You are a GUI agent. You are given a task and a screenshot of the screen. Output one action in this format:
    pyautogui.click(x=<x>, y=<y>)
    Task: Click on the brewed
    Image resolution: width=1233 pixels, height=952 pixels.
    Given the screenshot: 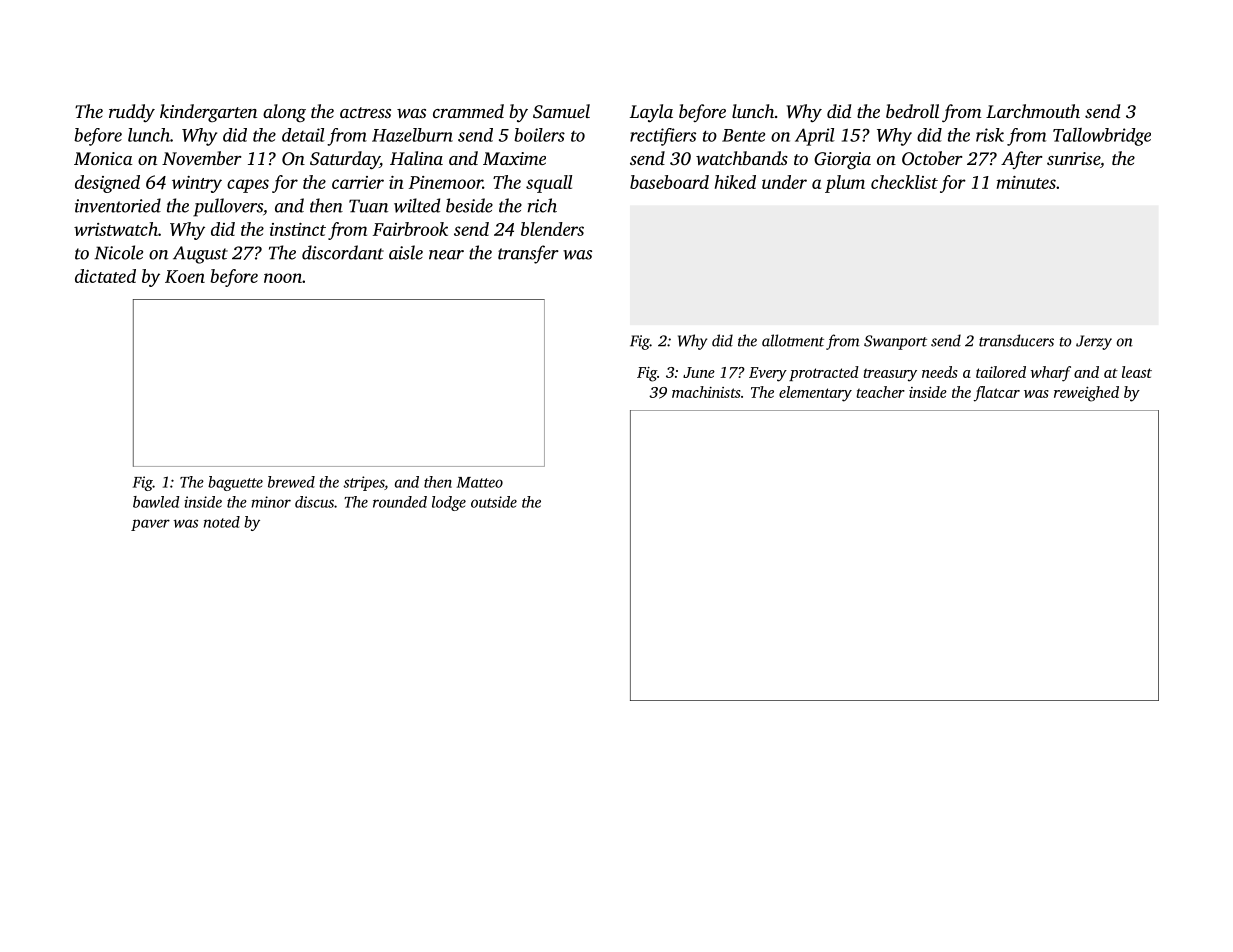 What is the action you would take?
    pyautogui.click(x=291, y=482)
